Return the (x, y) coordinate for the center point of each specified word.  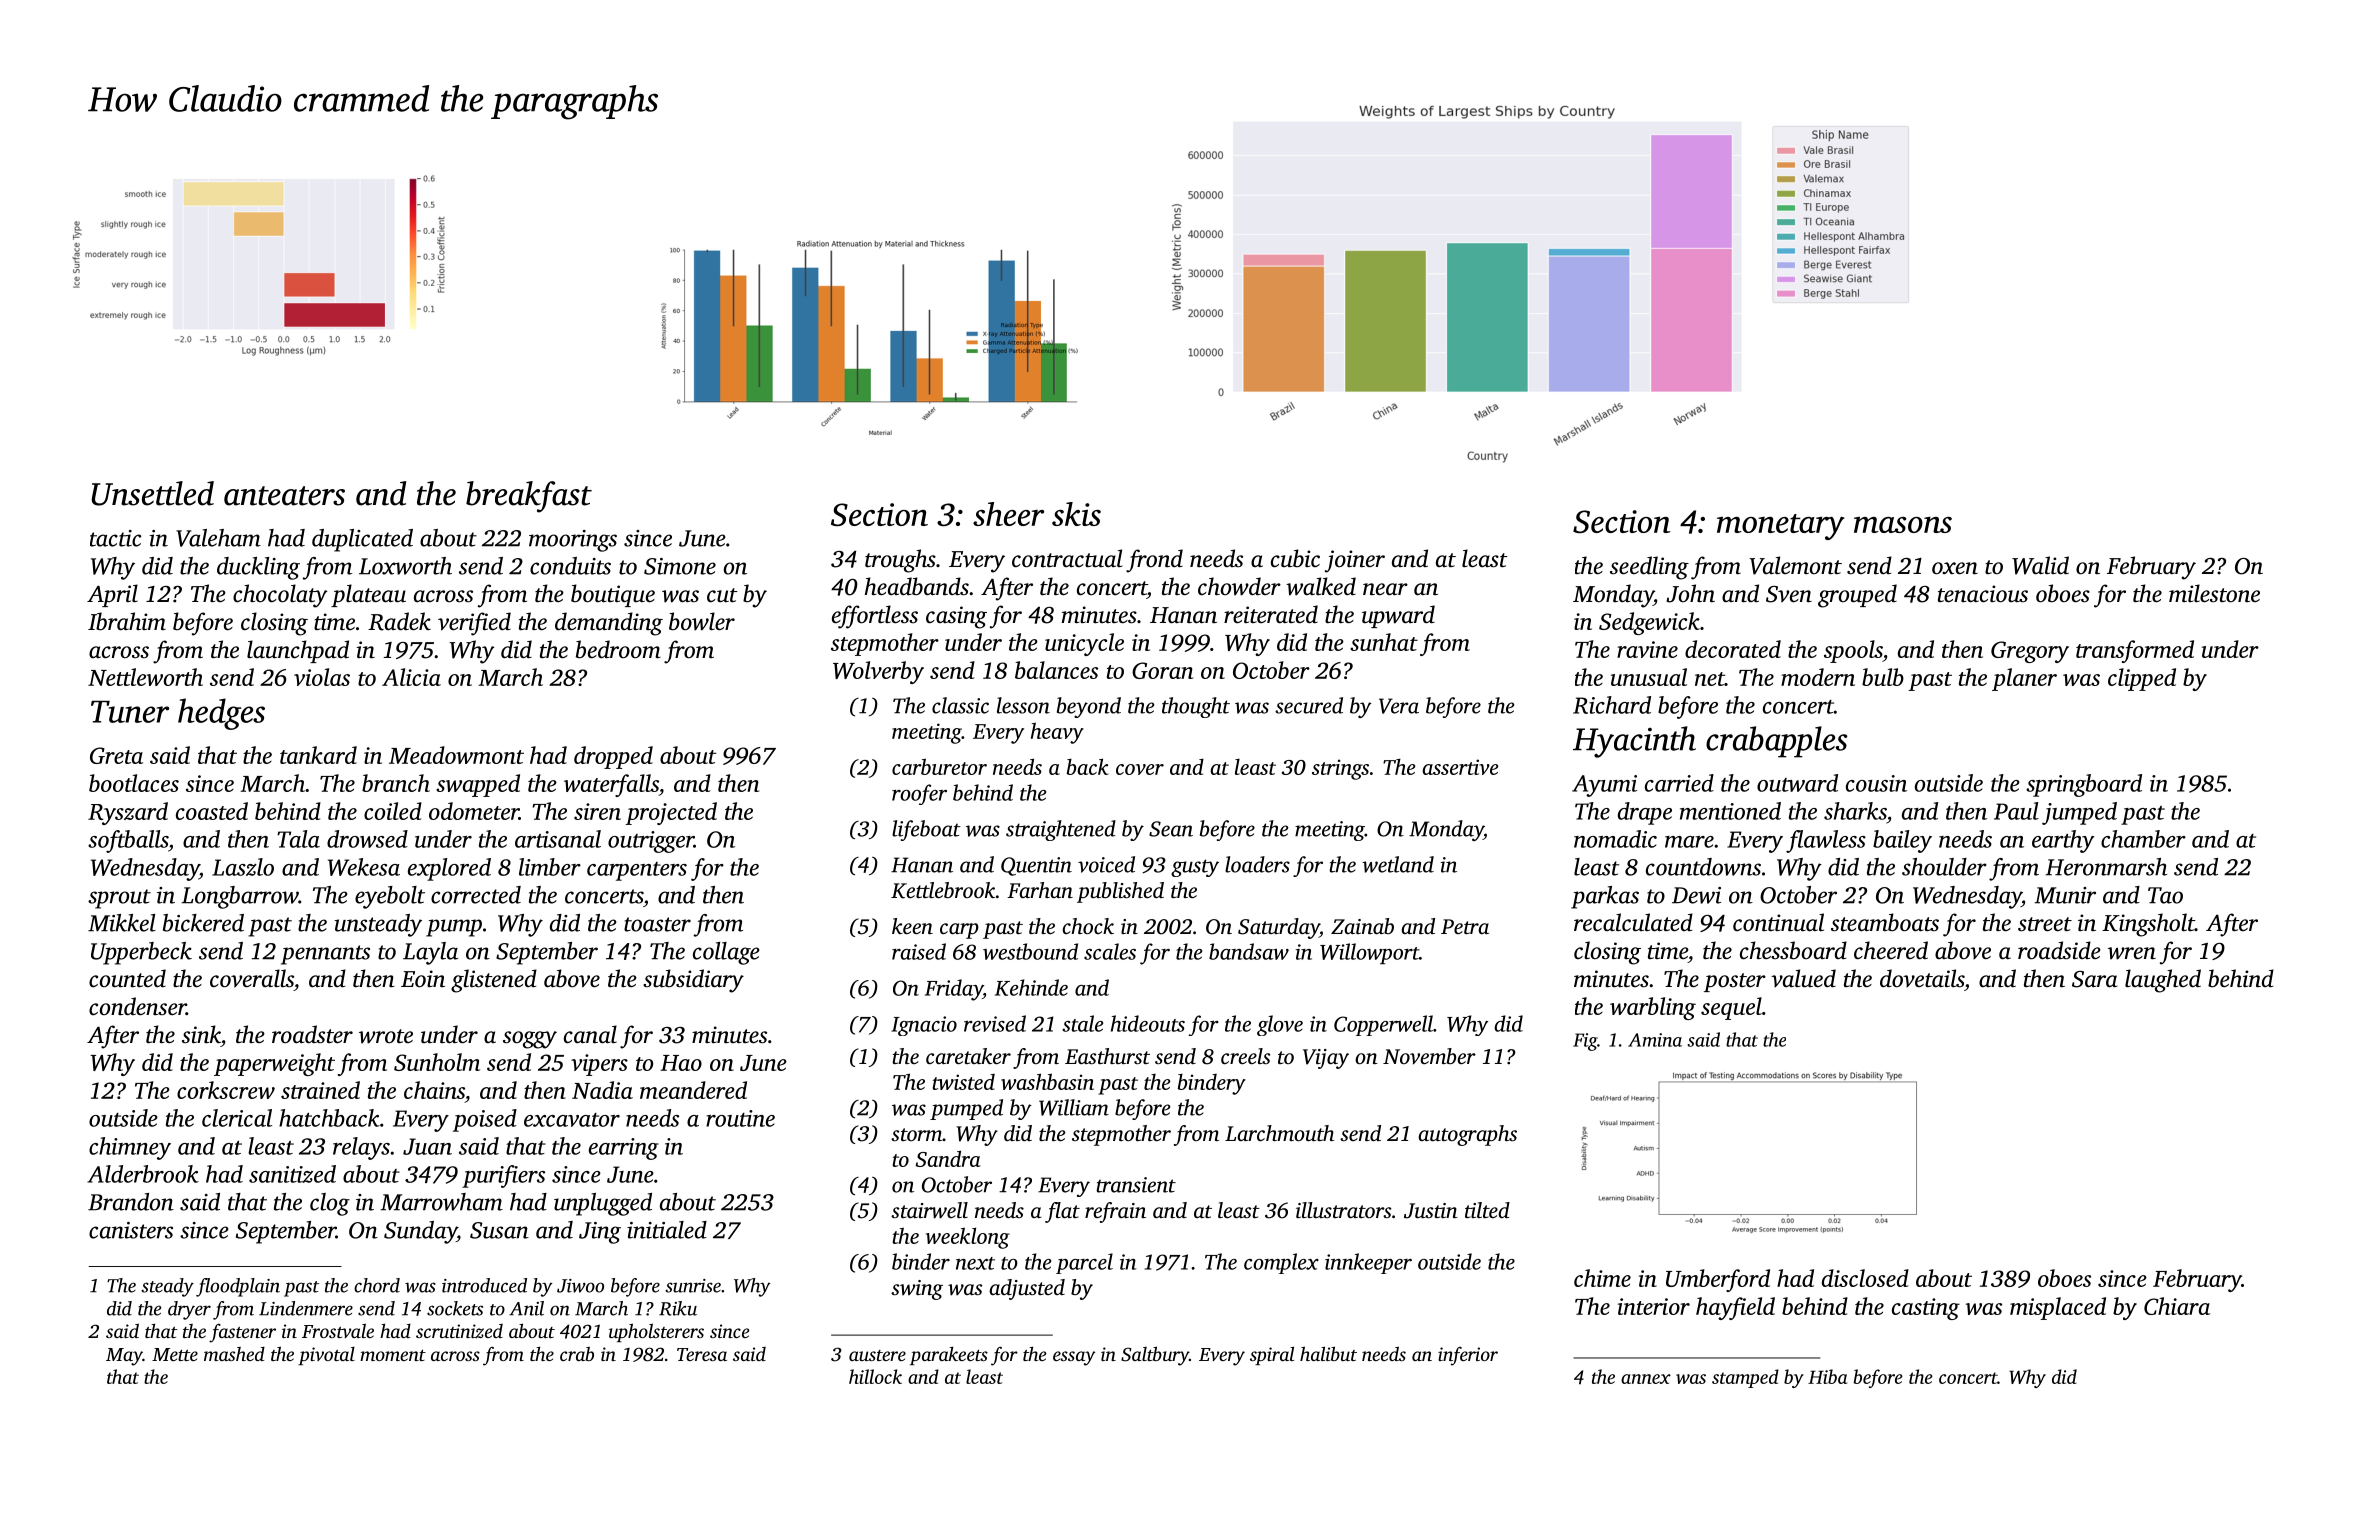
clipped (2142, 679)
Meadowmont (456, 755)
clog (330, 1204)
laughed (2163, 981)
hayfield (1735, 1308)
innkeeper (1368, 1263)
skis (1076, 514)
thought (1196, 707)
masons (1903, 524)
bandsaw (1249, 951)
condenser (137, 1006)
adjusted (1027, 1289)
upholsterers (656, 1332)
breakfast (529, 497)
